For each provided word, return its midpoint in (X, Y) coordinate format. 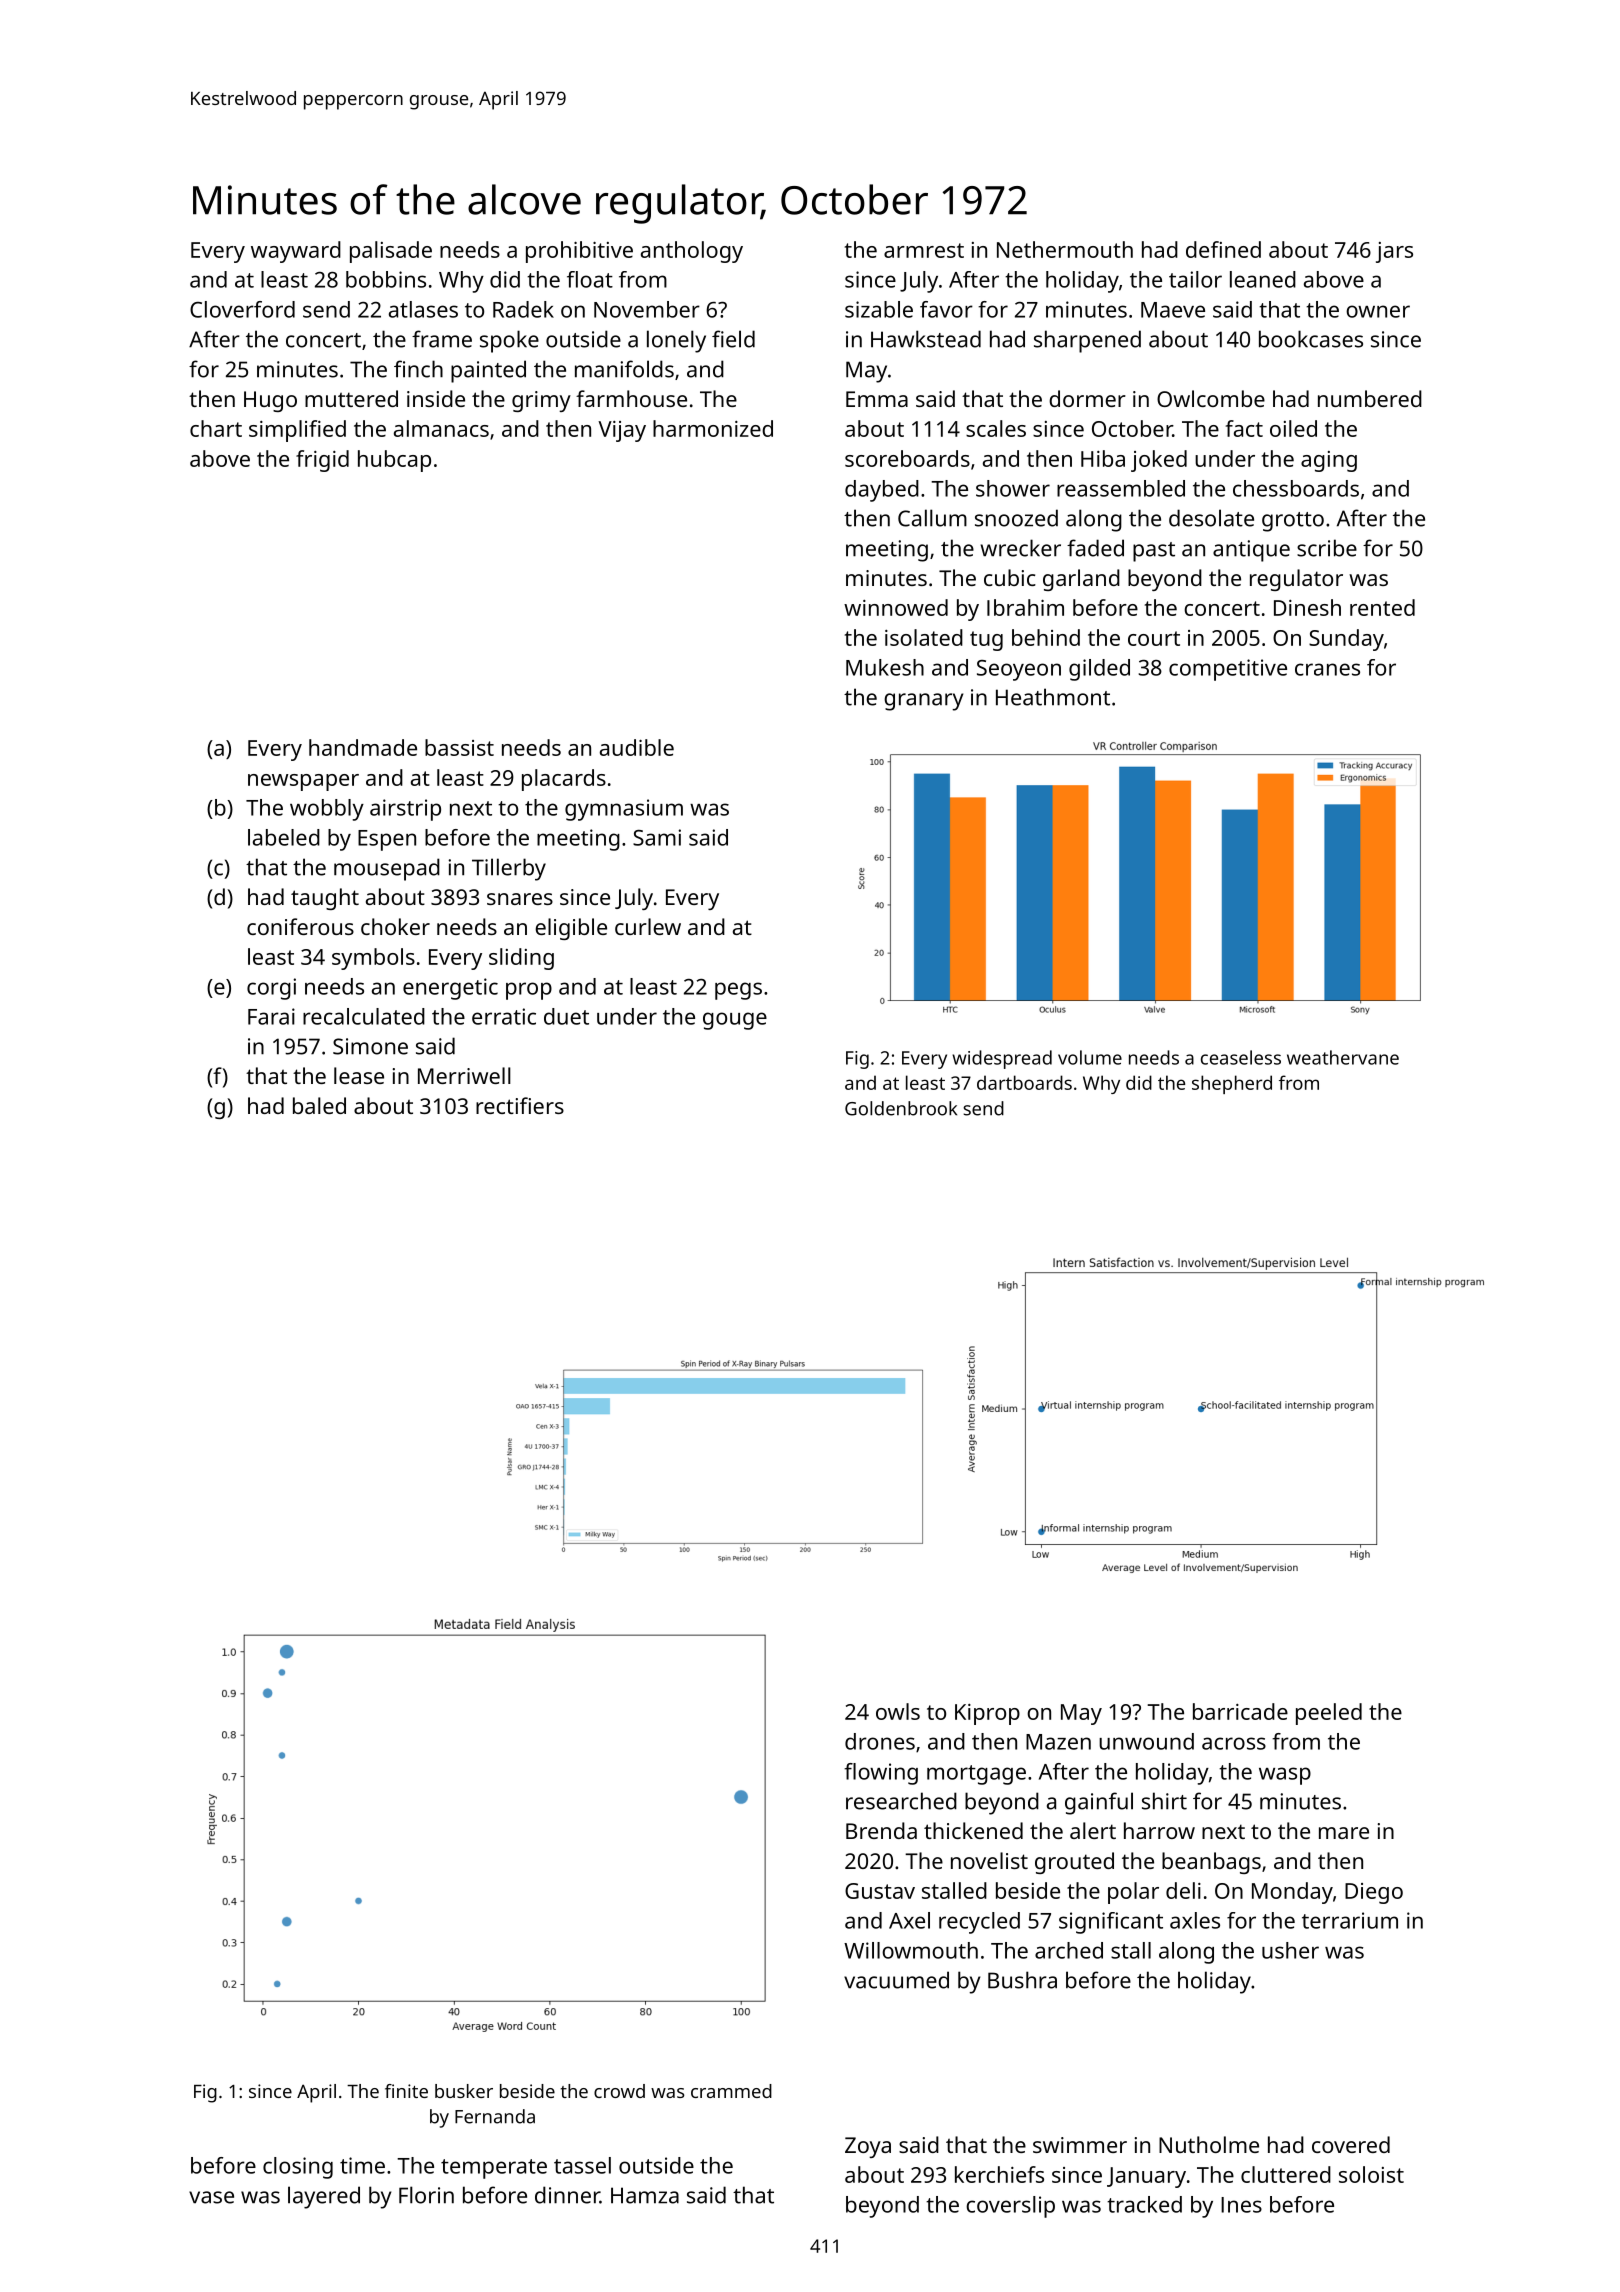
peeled (1329, 1714)
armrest (924, 250)
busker (464, 2091)
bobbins (386, 279)
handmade (363, 747)
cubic (1010, 577)
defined (1223, 249)
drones (880, 1741)
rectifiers (520, 1105)
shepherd (1232, 1084)
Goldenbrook (901, 1108)
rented (1382, 607)
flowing (881, 1774)
